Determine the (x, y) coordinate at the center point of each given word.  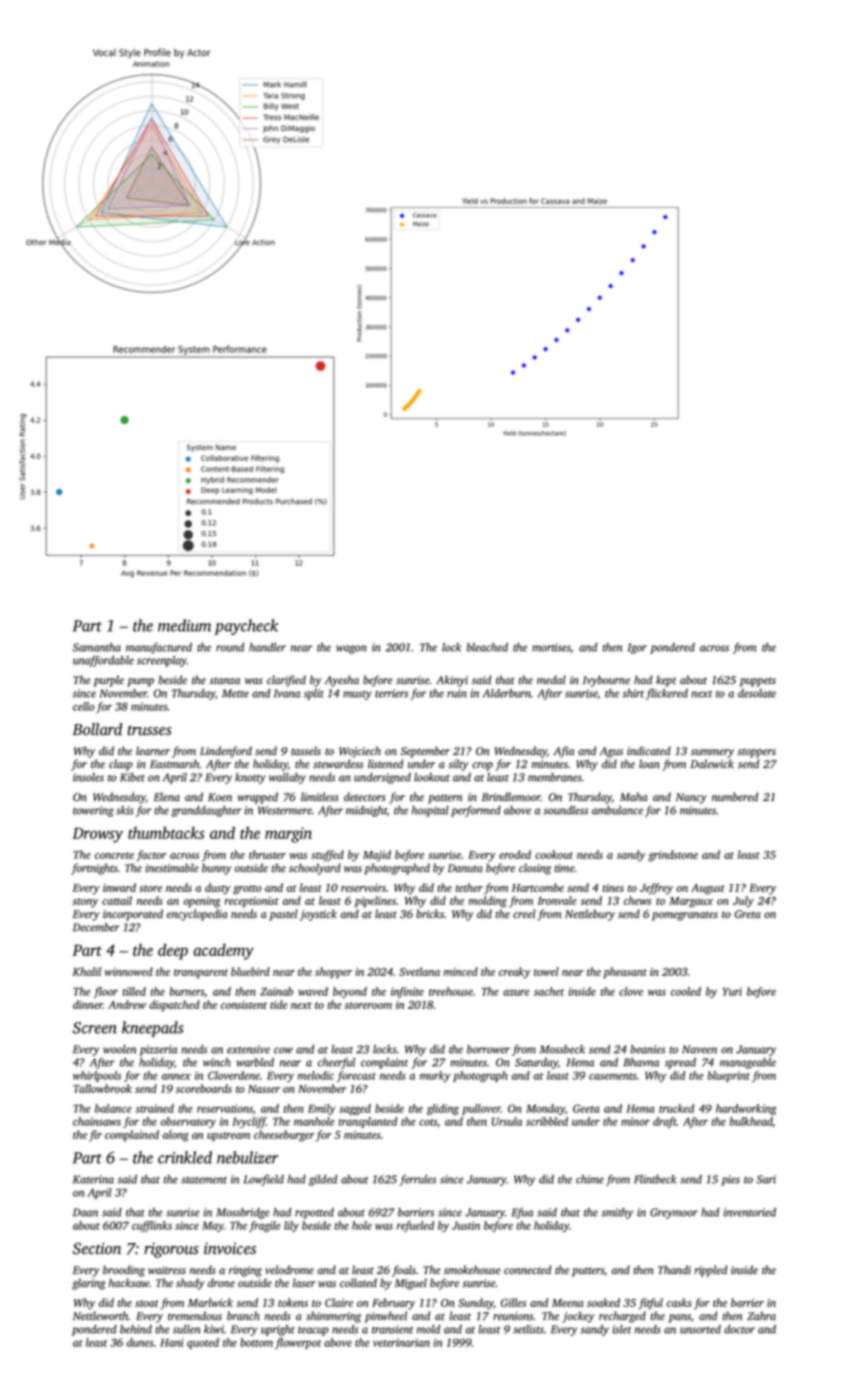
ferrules (417, 1180)
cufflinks (152, 1226)
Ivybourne (606, 681)
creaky (515, 973)
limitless (320, 796)
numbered (735, 796)
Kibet (132, 777)
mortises (551, 647)
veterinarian (401, 1342)
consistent (244, 1005)
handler (267, 647)
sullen (186, 1329)
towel (546, 971)
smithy (617, 1213)
